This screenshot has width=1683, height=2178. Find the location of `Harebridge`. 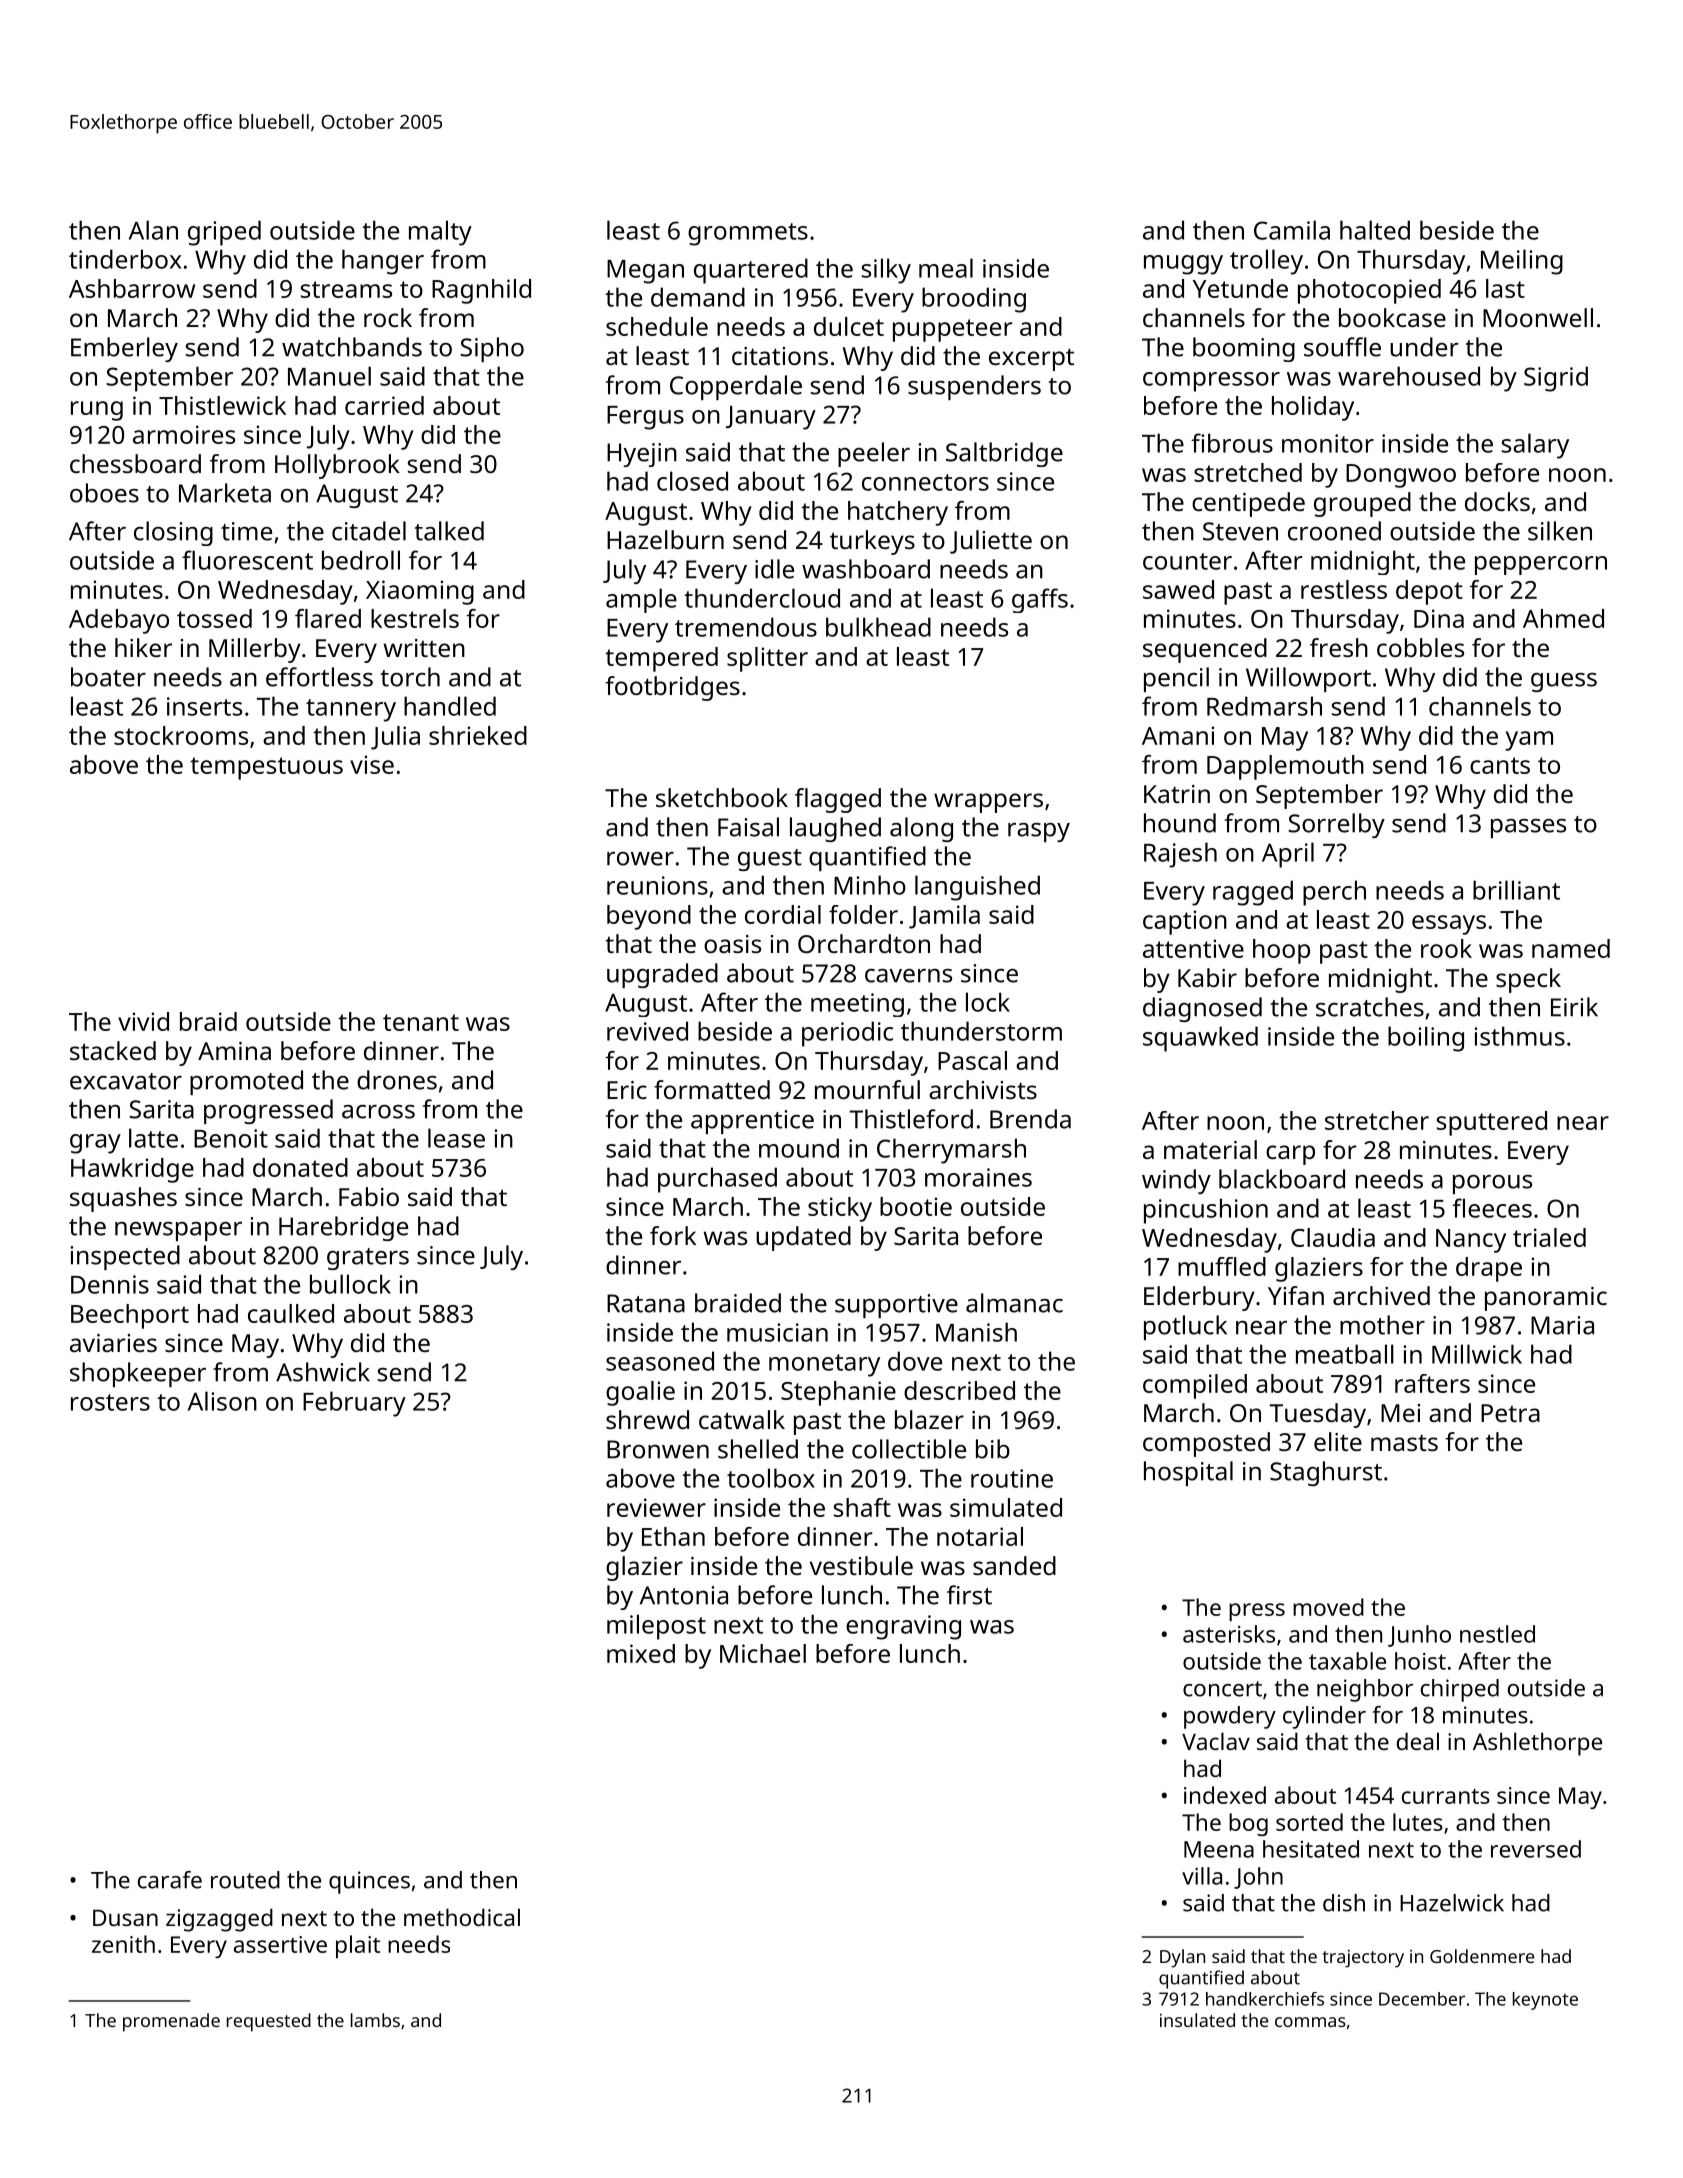

Harebridge is located at coordinates (343, 1228).
